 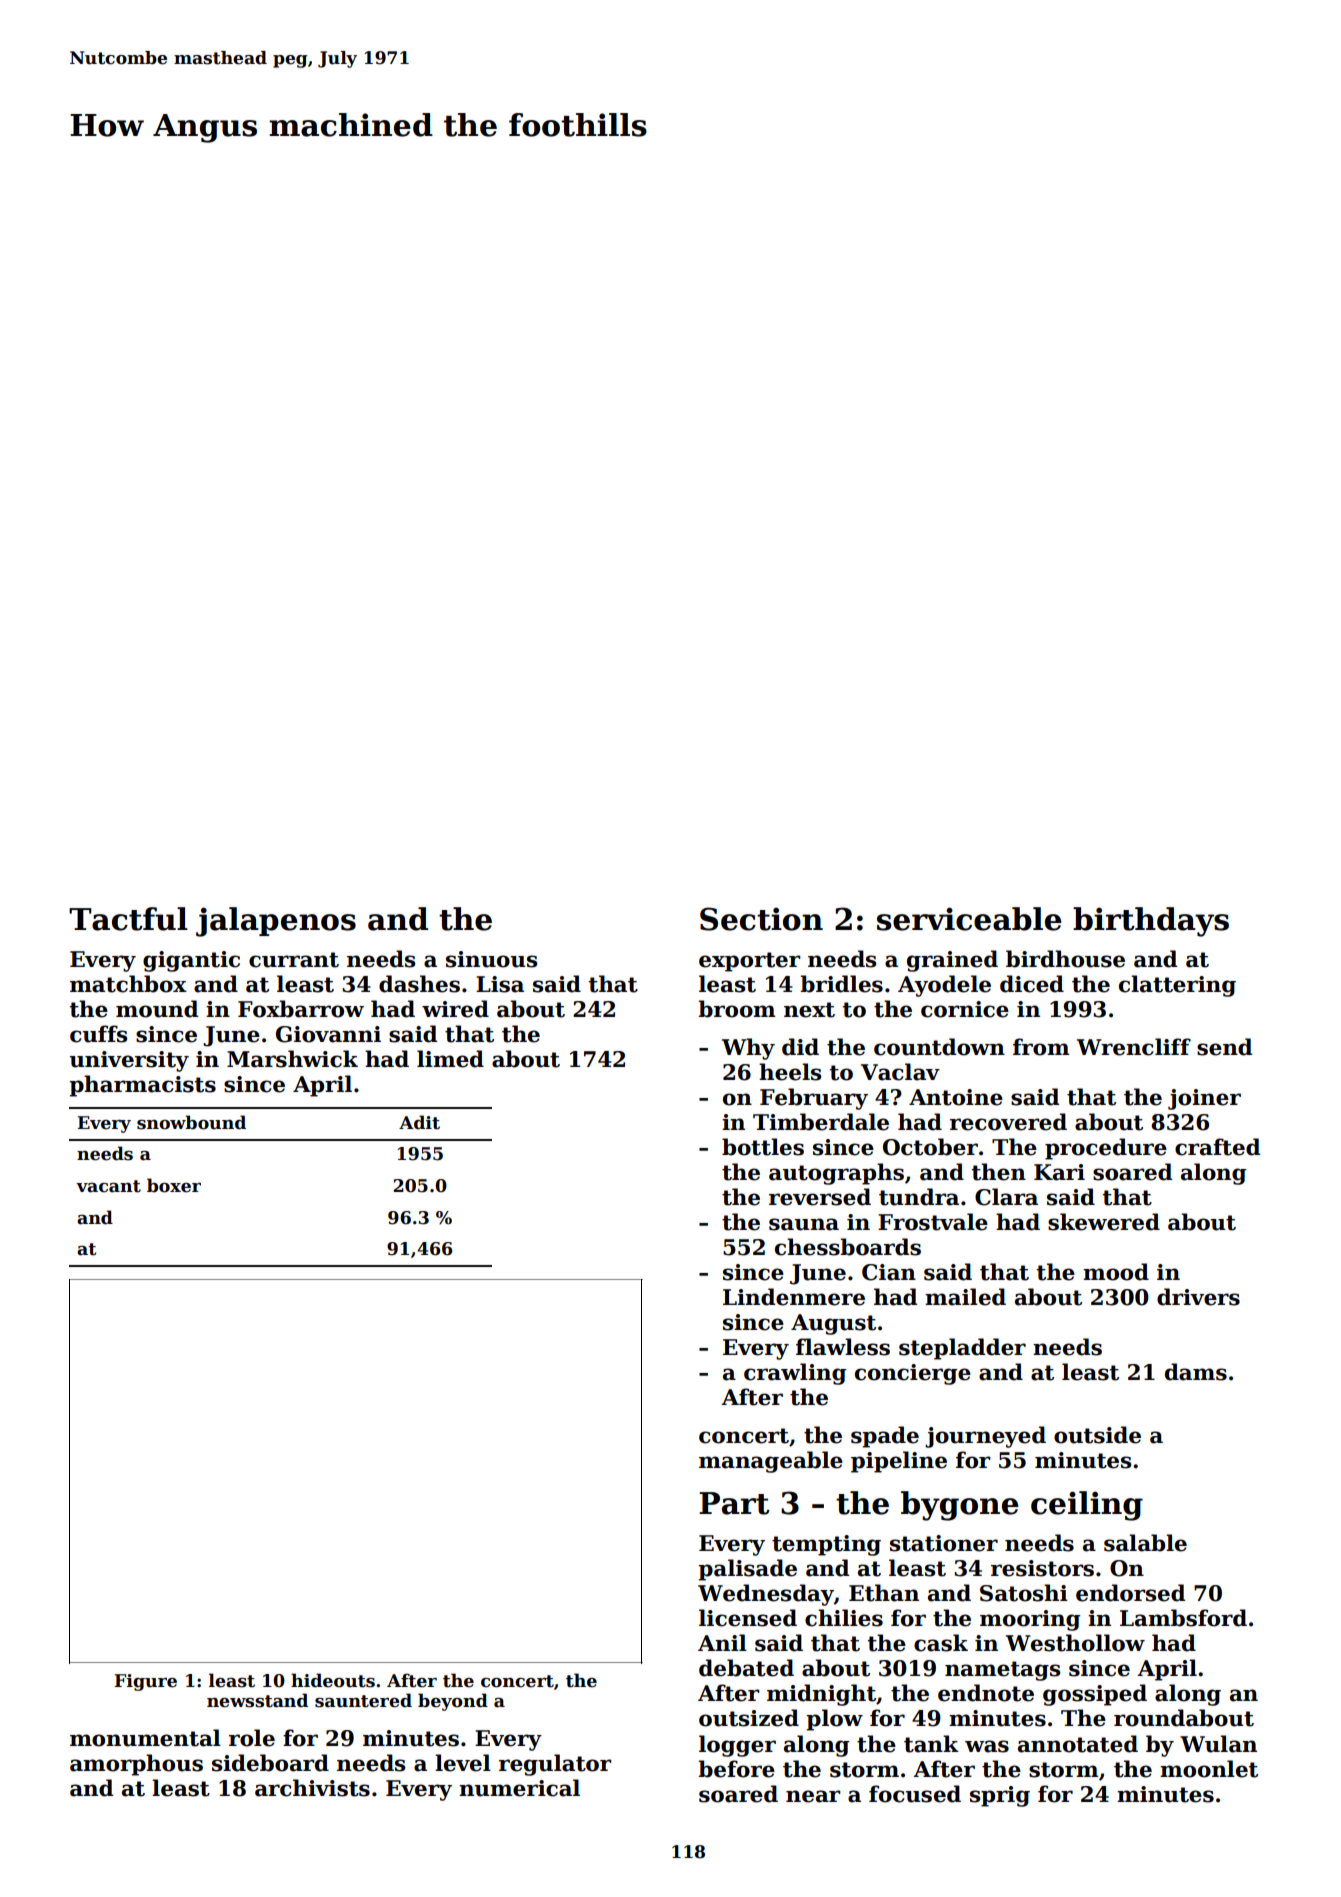 What do you see at coordinates (766, 1595) in the screenshot?
I see `Wednesday` at bounding box center [766, 1595].
